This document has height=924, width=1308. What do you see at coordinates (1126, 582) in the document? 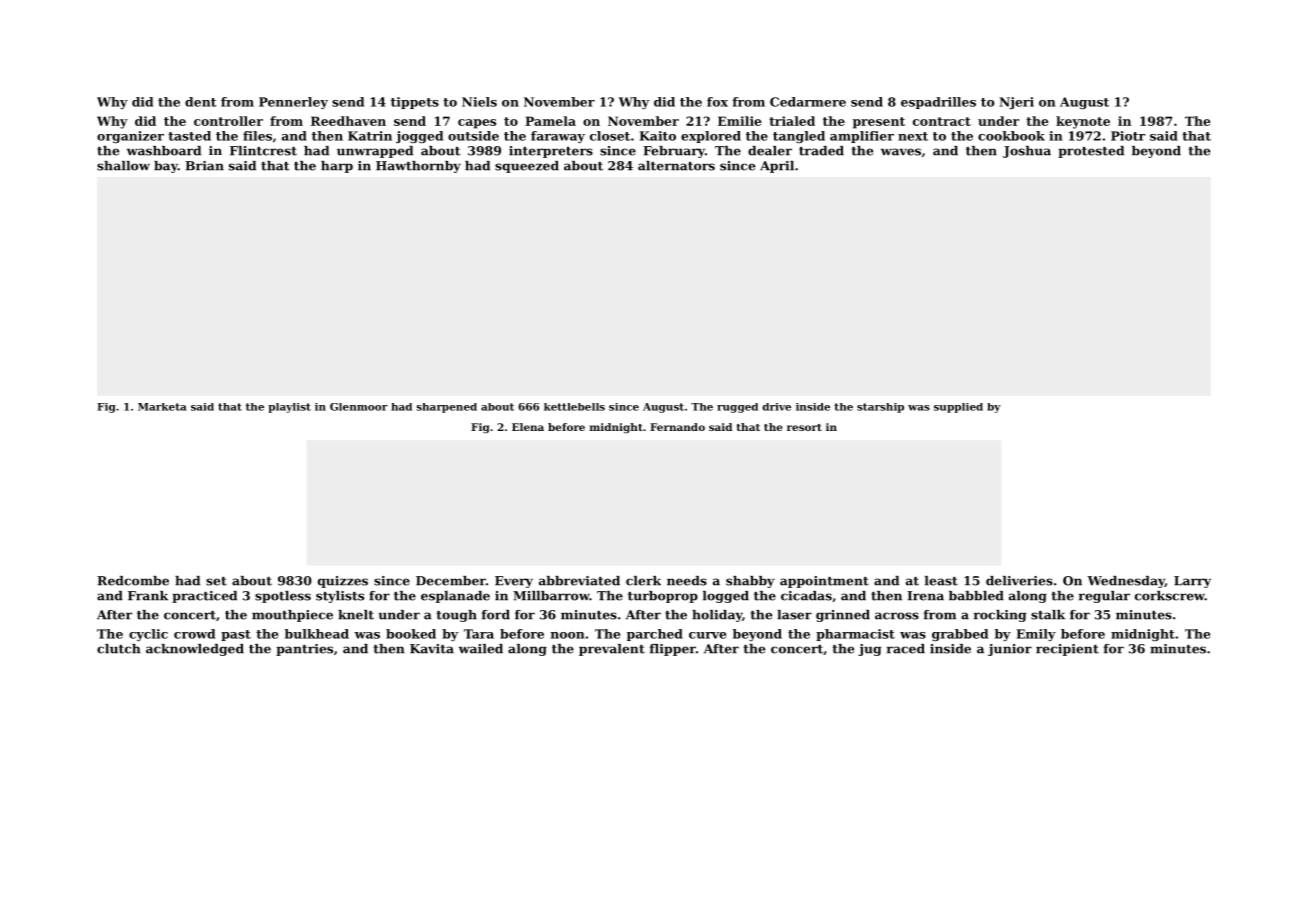
I see `Wednesday` at bounding box center [1126, 582].
